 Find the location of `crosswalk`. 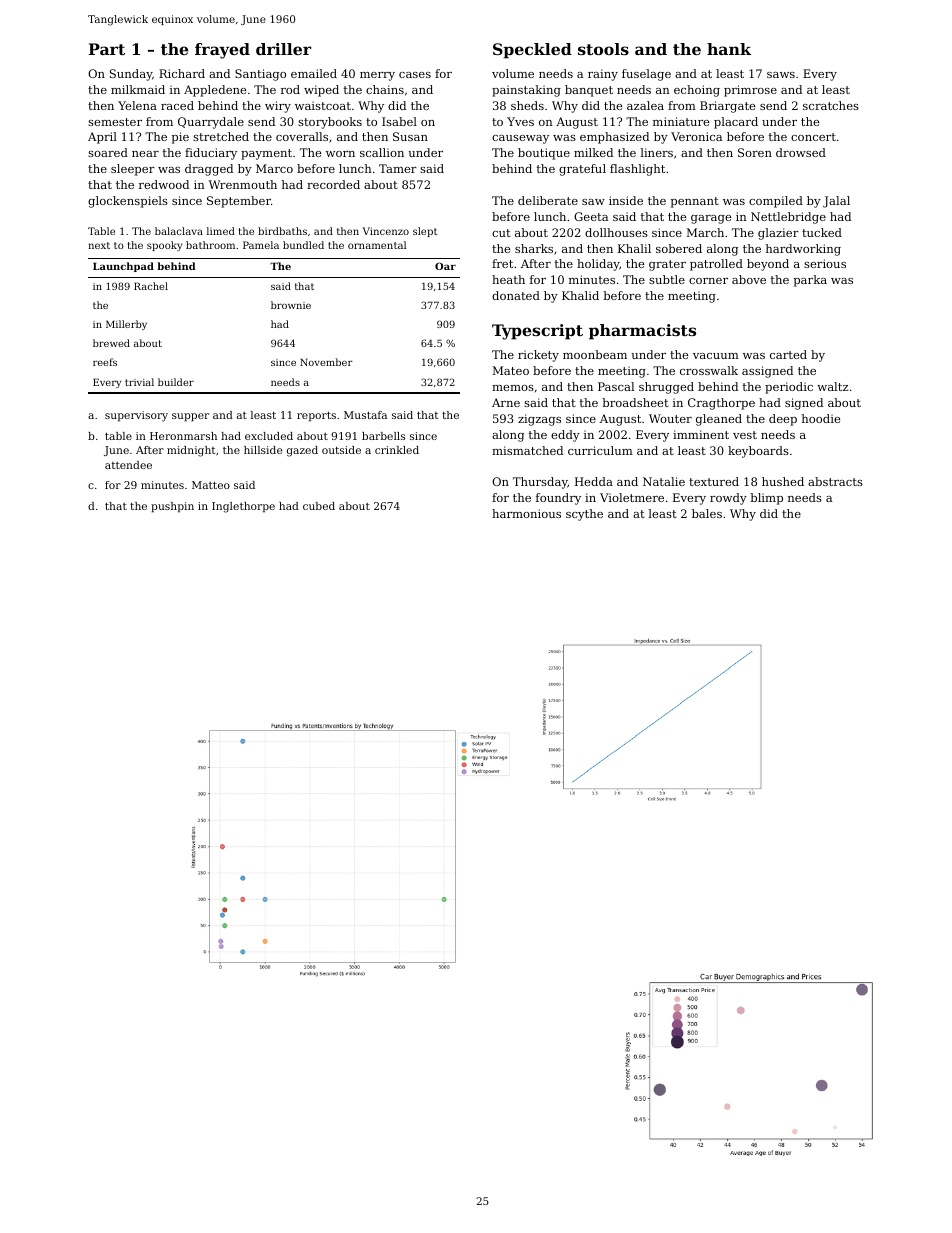

crosswalk is located at coordinates (709, 370).
